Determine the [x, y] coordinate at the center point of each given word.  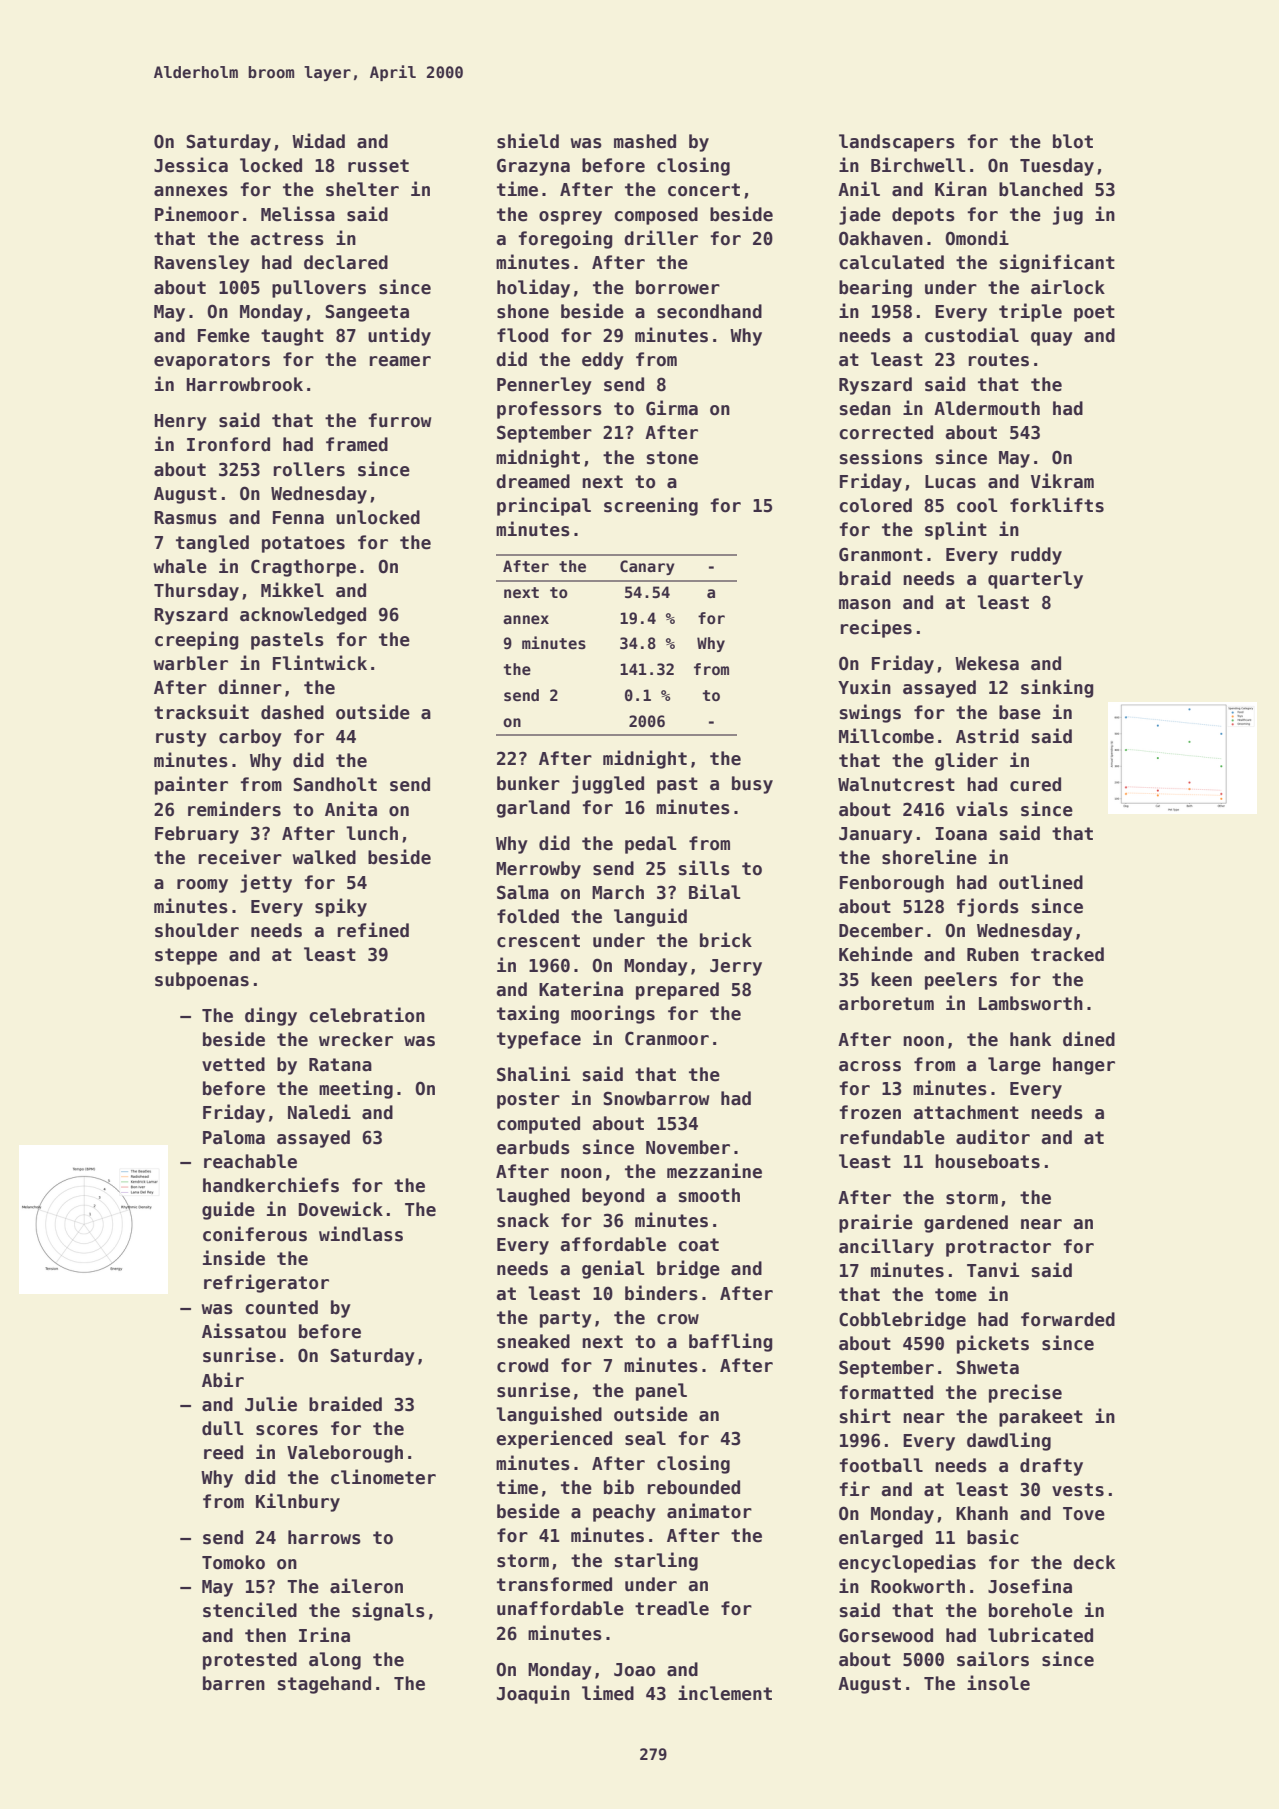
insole [998, 1683]
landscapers [897, 143]
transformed [554, 1584]
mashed [645, 141]
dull [222, 1428]
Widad [318, 141]
